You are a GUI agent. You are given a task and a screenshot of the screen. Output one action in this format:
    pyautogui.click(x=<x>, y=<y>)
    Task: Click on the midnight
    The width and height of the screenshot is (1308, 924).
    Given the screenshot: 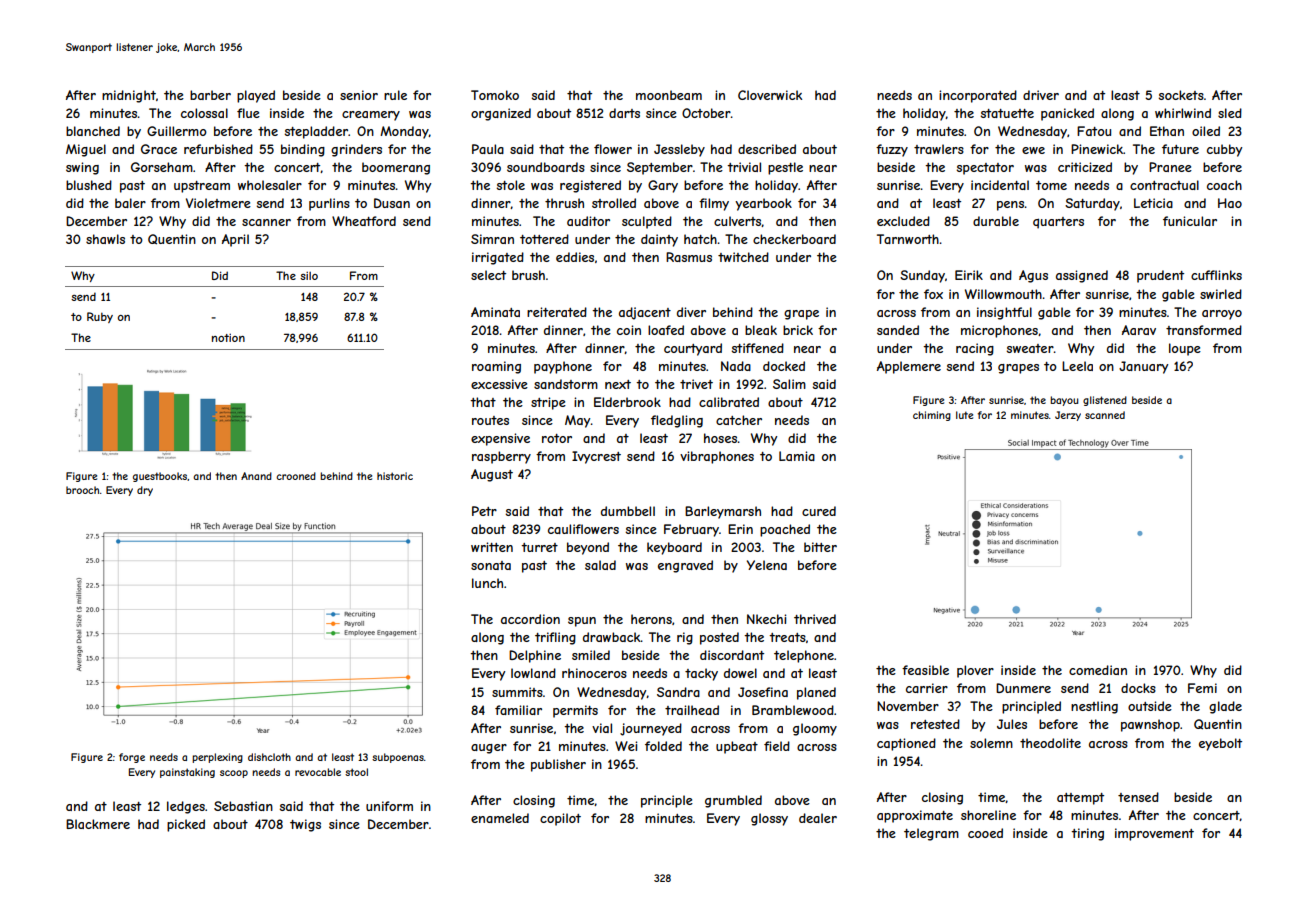 What is the action you would take?
    pyautogui.click(x=129, y=96)
